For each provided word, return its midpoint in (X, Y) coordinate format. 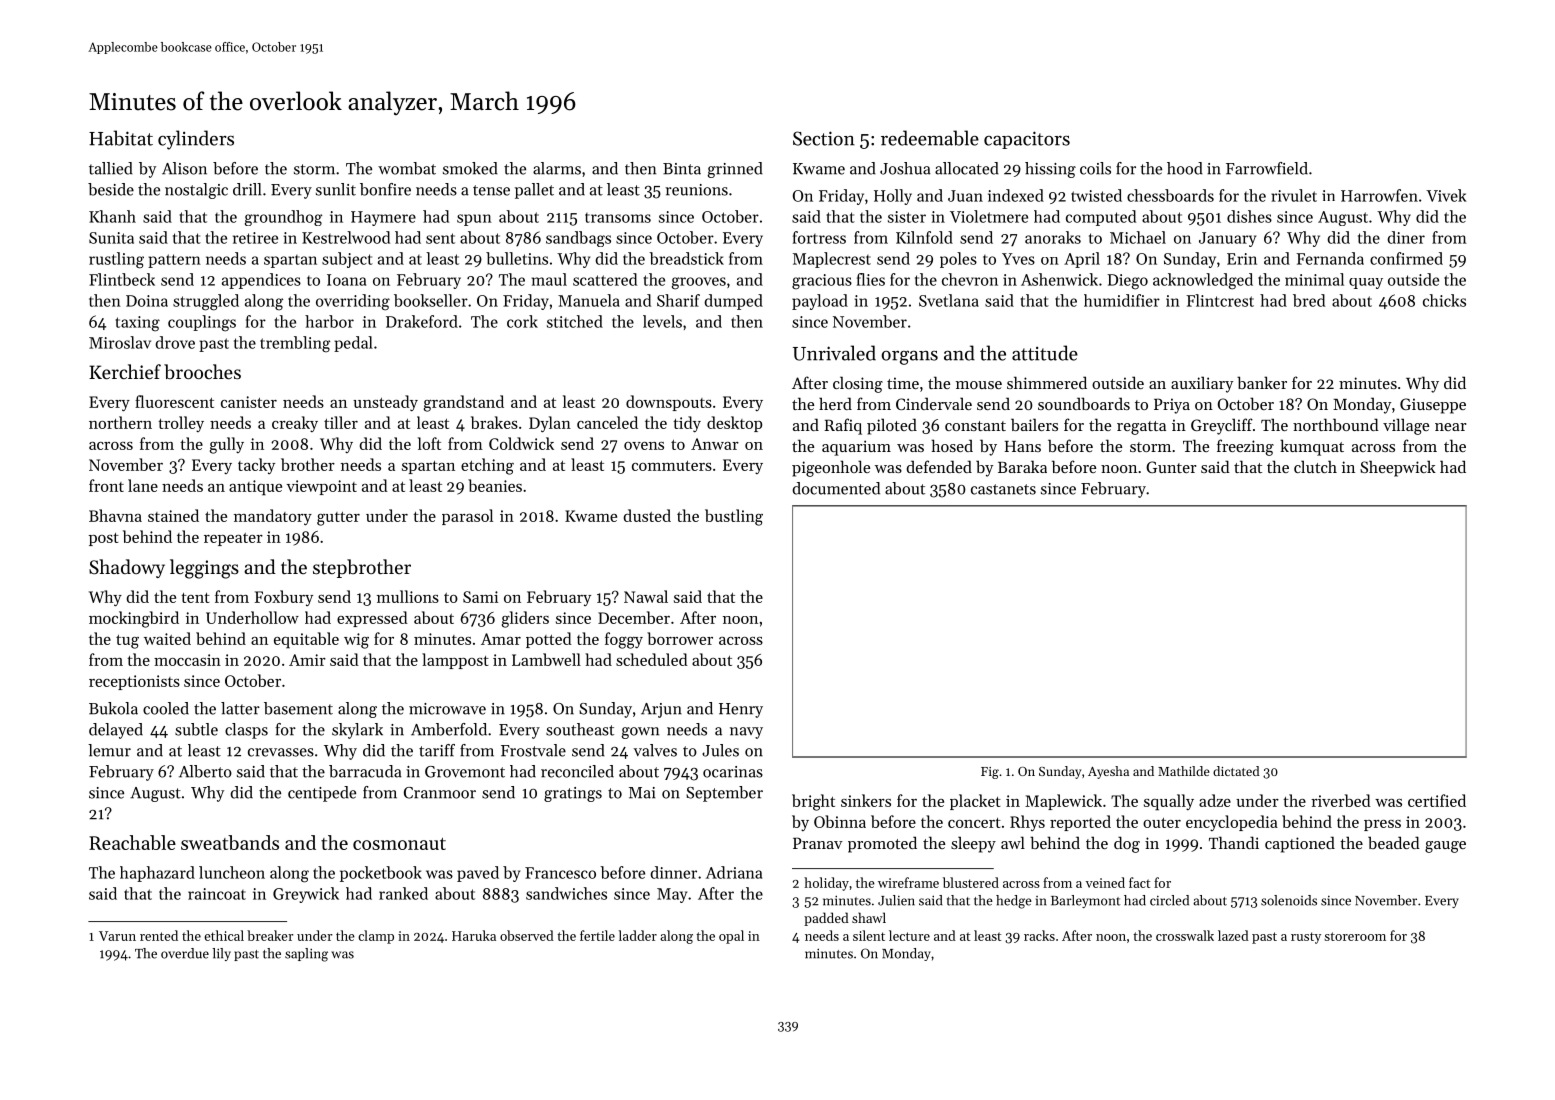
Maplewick (1063, 802)
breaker (270, 935)
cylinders (196, 140)
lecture (909, 935)
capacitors (1027, 140)
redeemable (930, 138)
